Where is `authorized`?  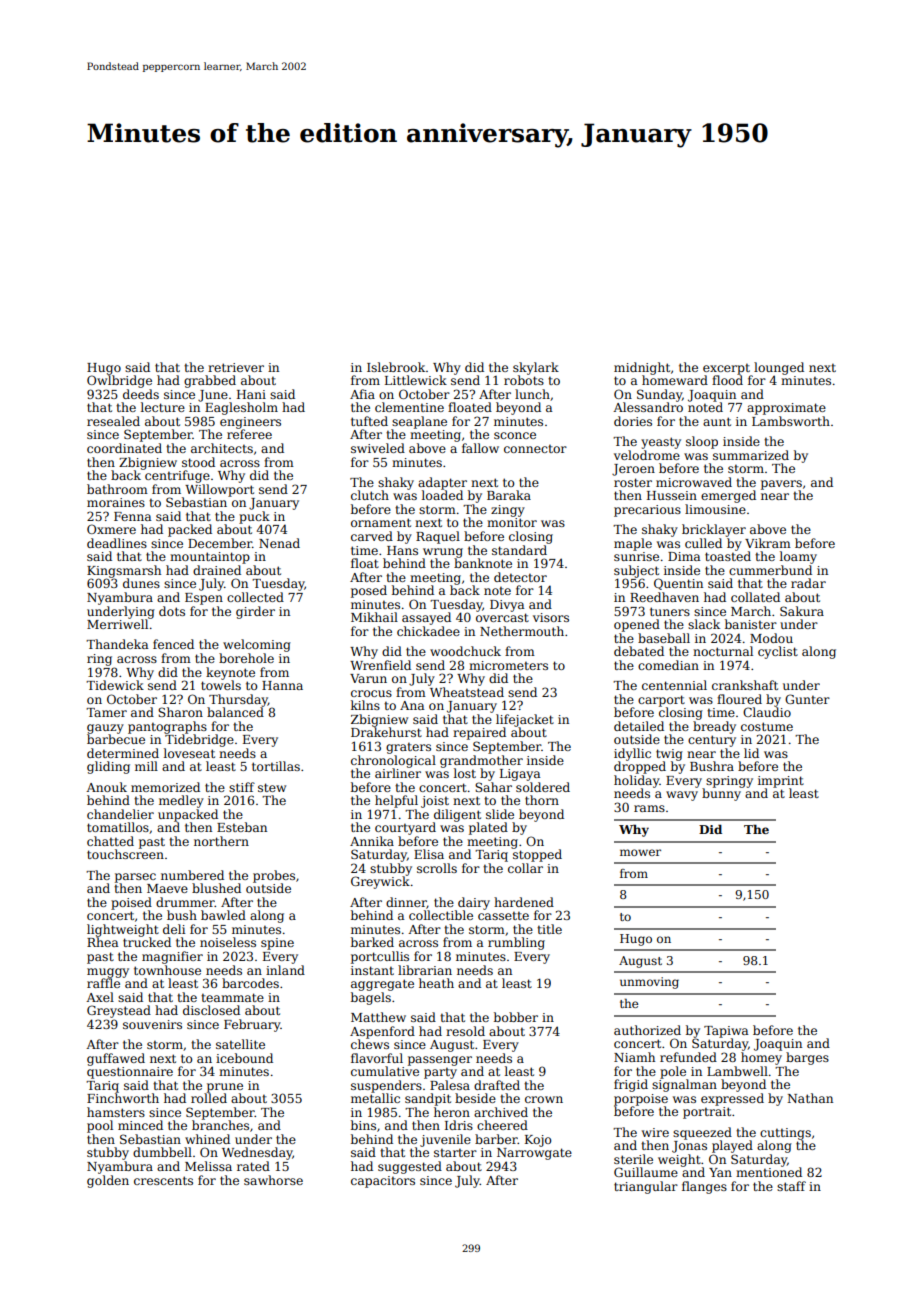
authorized is located at coordinates (647, 1030).
